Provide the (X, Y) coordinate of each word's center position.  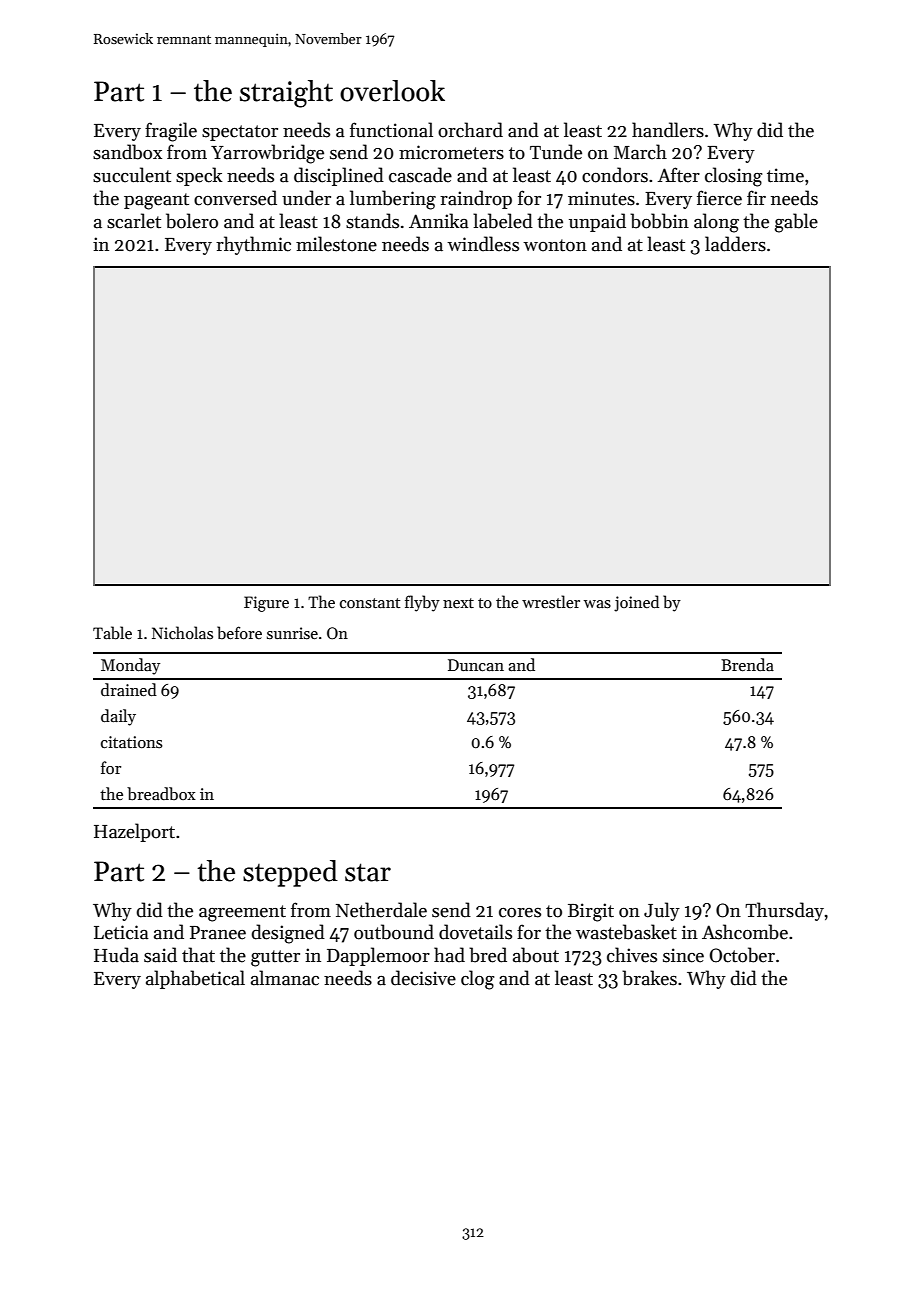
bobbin (659, 221)
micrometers (451, 152)
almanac (285, 978)
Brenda (747, 664)
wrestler (551, 601)
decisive (423, 978)
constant (370, 603)
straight (286, 94)
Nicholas (182, 632)
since (683, 955)
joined (636, 603)
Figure (266, 604)
